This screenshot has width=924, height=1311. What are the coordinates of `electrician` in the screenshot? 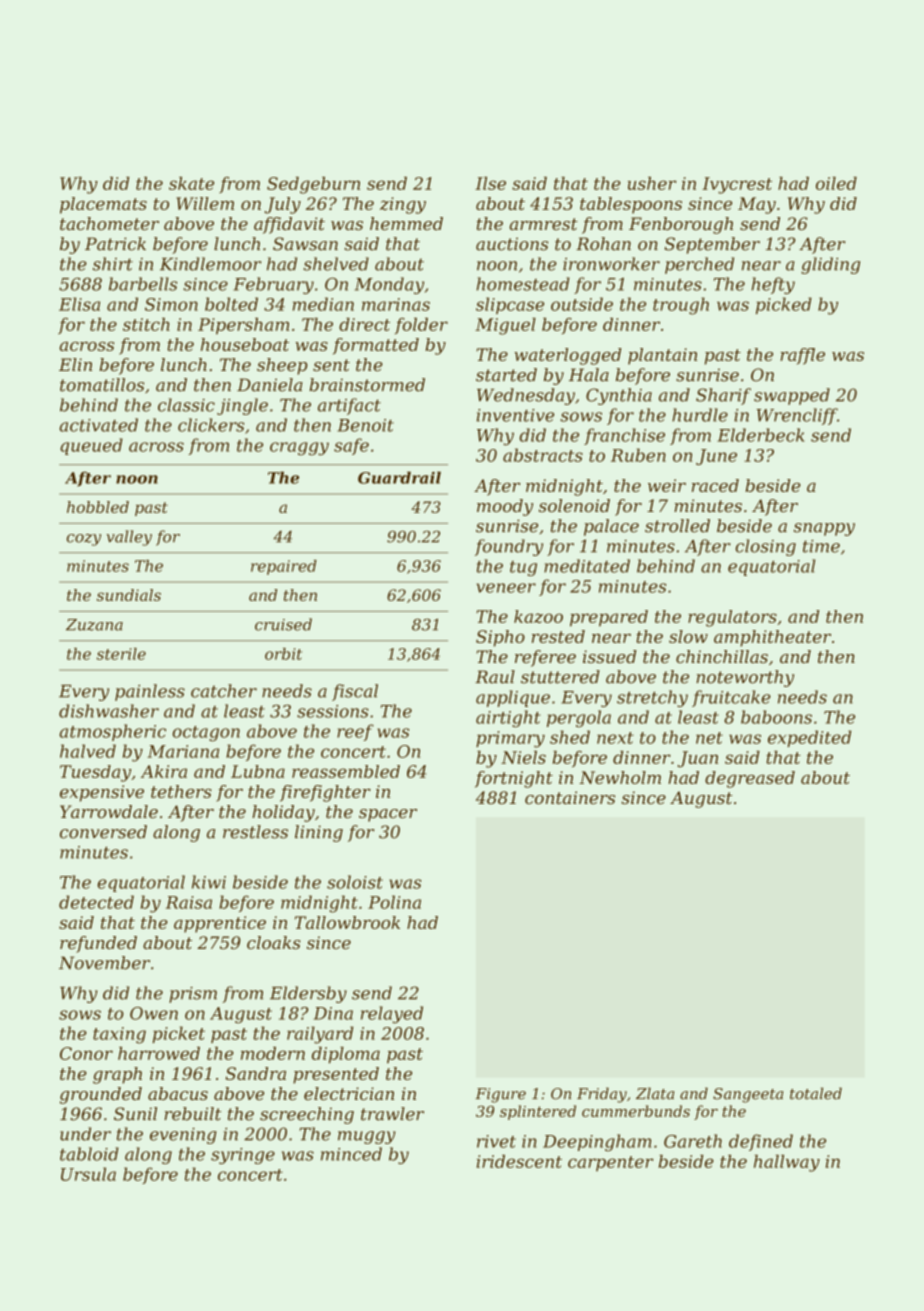 It's located at (349, 1093).
